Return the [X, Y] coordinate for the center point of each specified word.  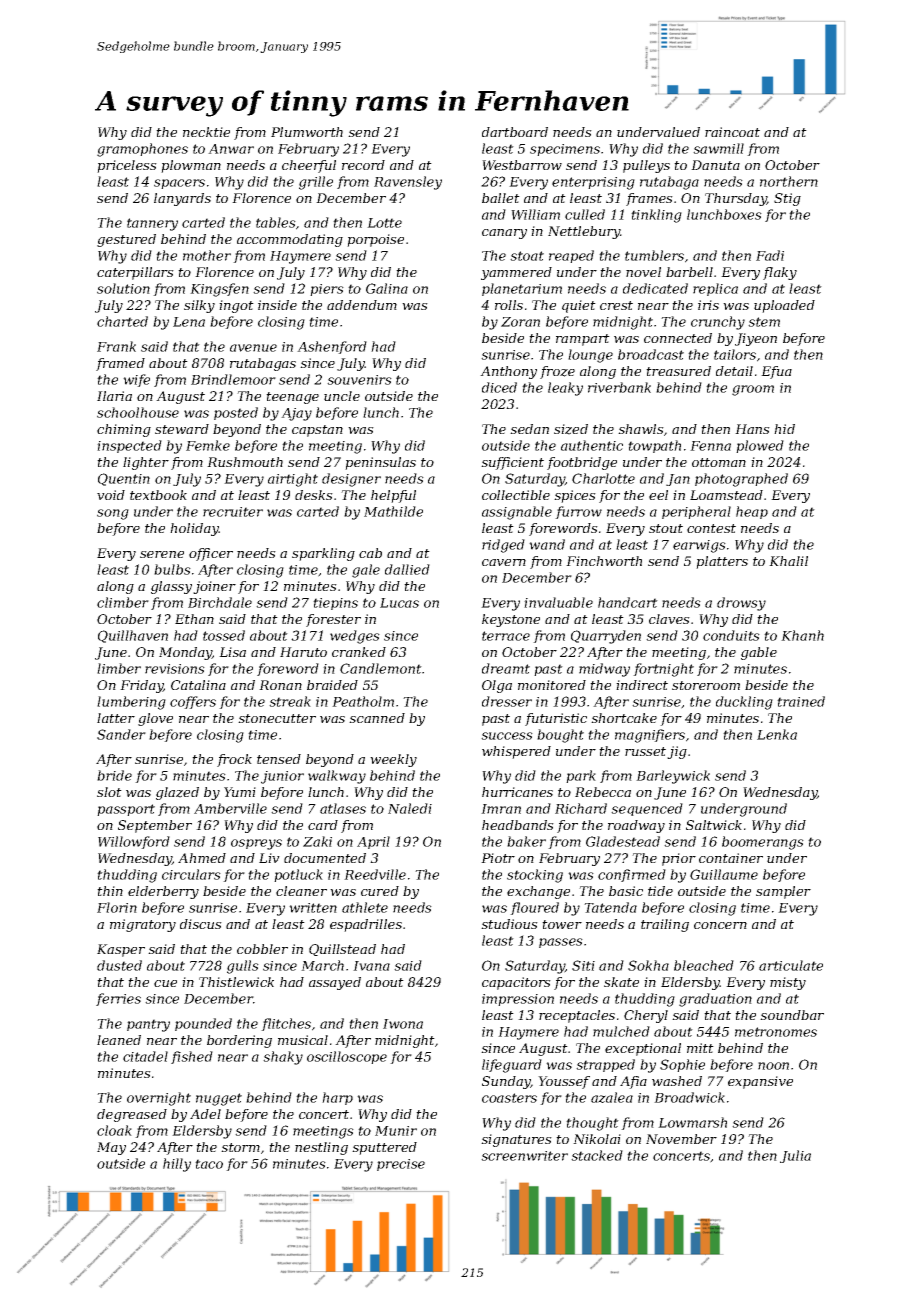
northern [789, 181]
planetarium [522, 289]
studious [509, 924]
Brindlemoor [233, 379]
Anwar [231, 149]
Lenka [777, 734]
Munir [396, 1131]
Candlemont [381, 668]
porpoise [375, 240]
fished [192, 1057]
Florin [117, 907]
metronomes [776, 1032]
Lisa [232, 652]
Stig [787, 199]
